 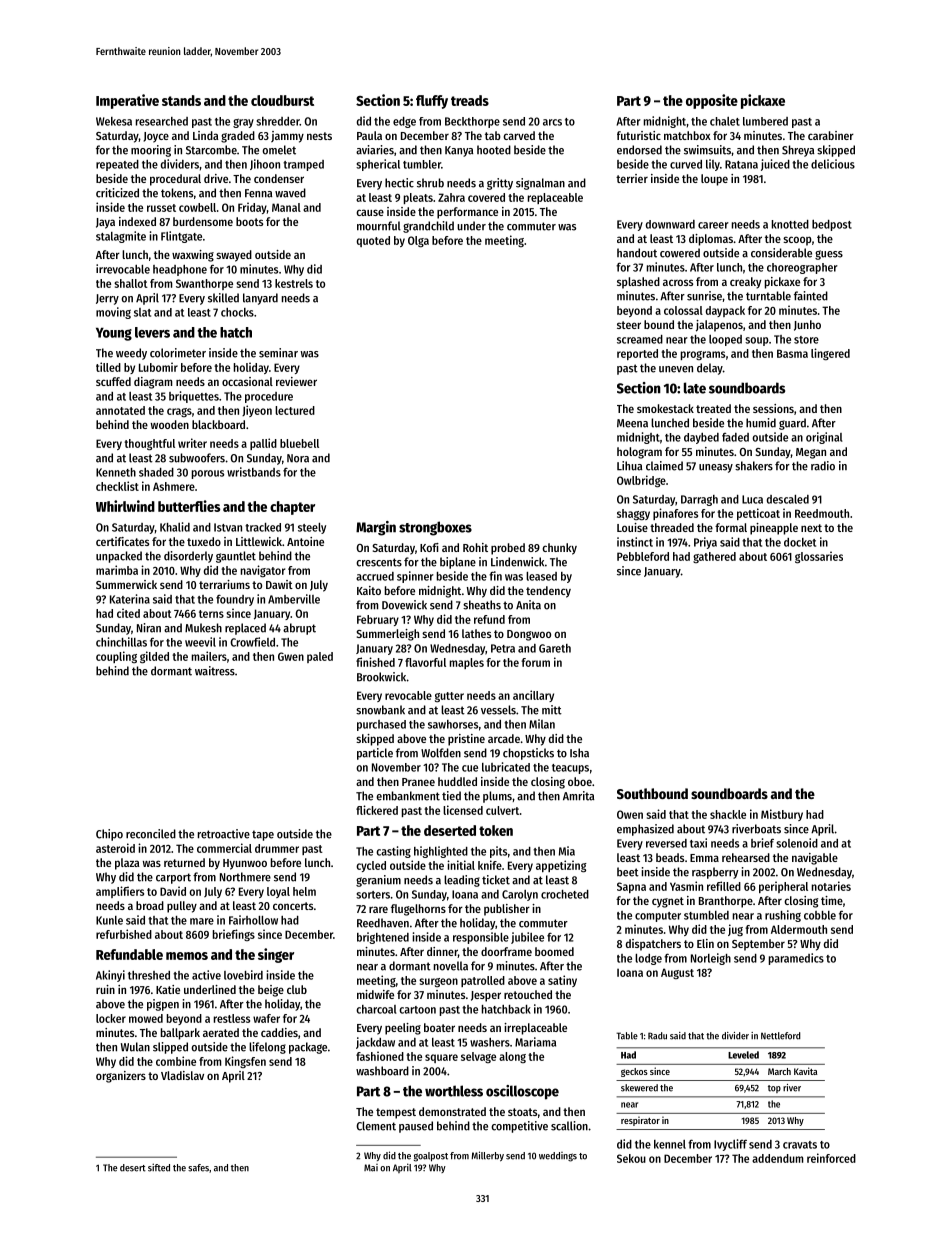 What do you see at coordinates (151, 834) in the document?
I see `reconciled` at bounding box center [151, 834].
